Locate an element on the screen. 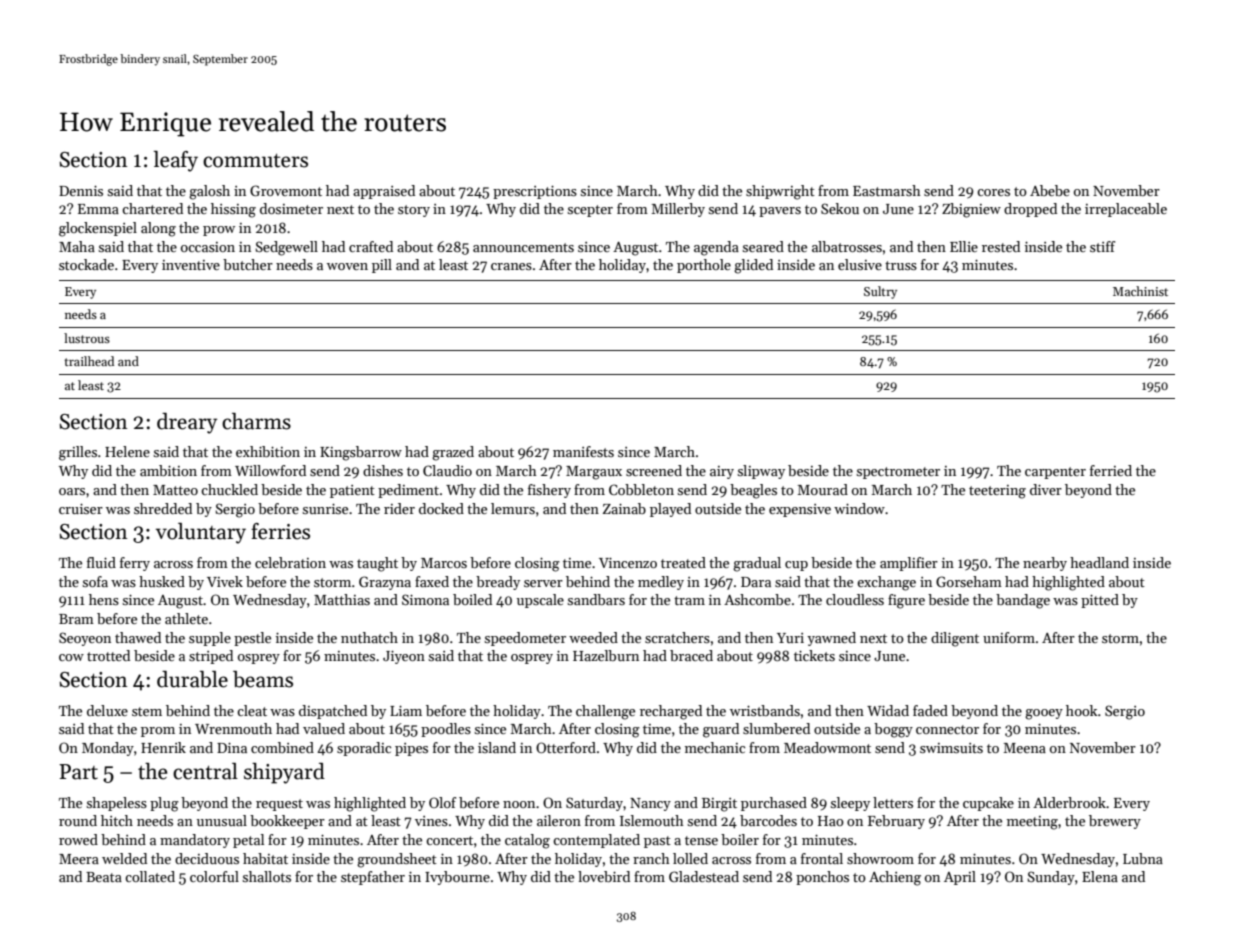 The width and height of the screenshot is (1233, 952). Ivybourne is located at coordinates (457, 878).
